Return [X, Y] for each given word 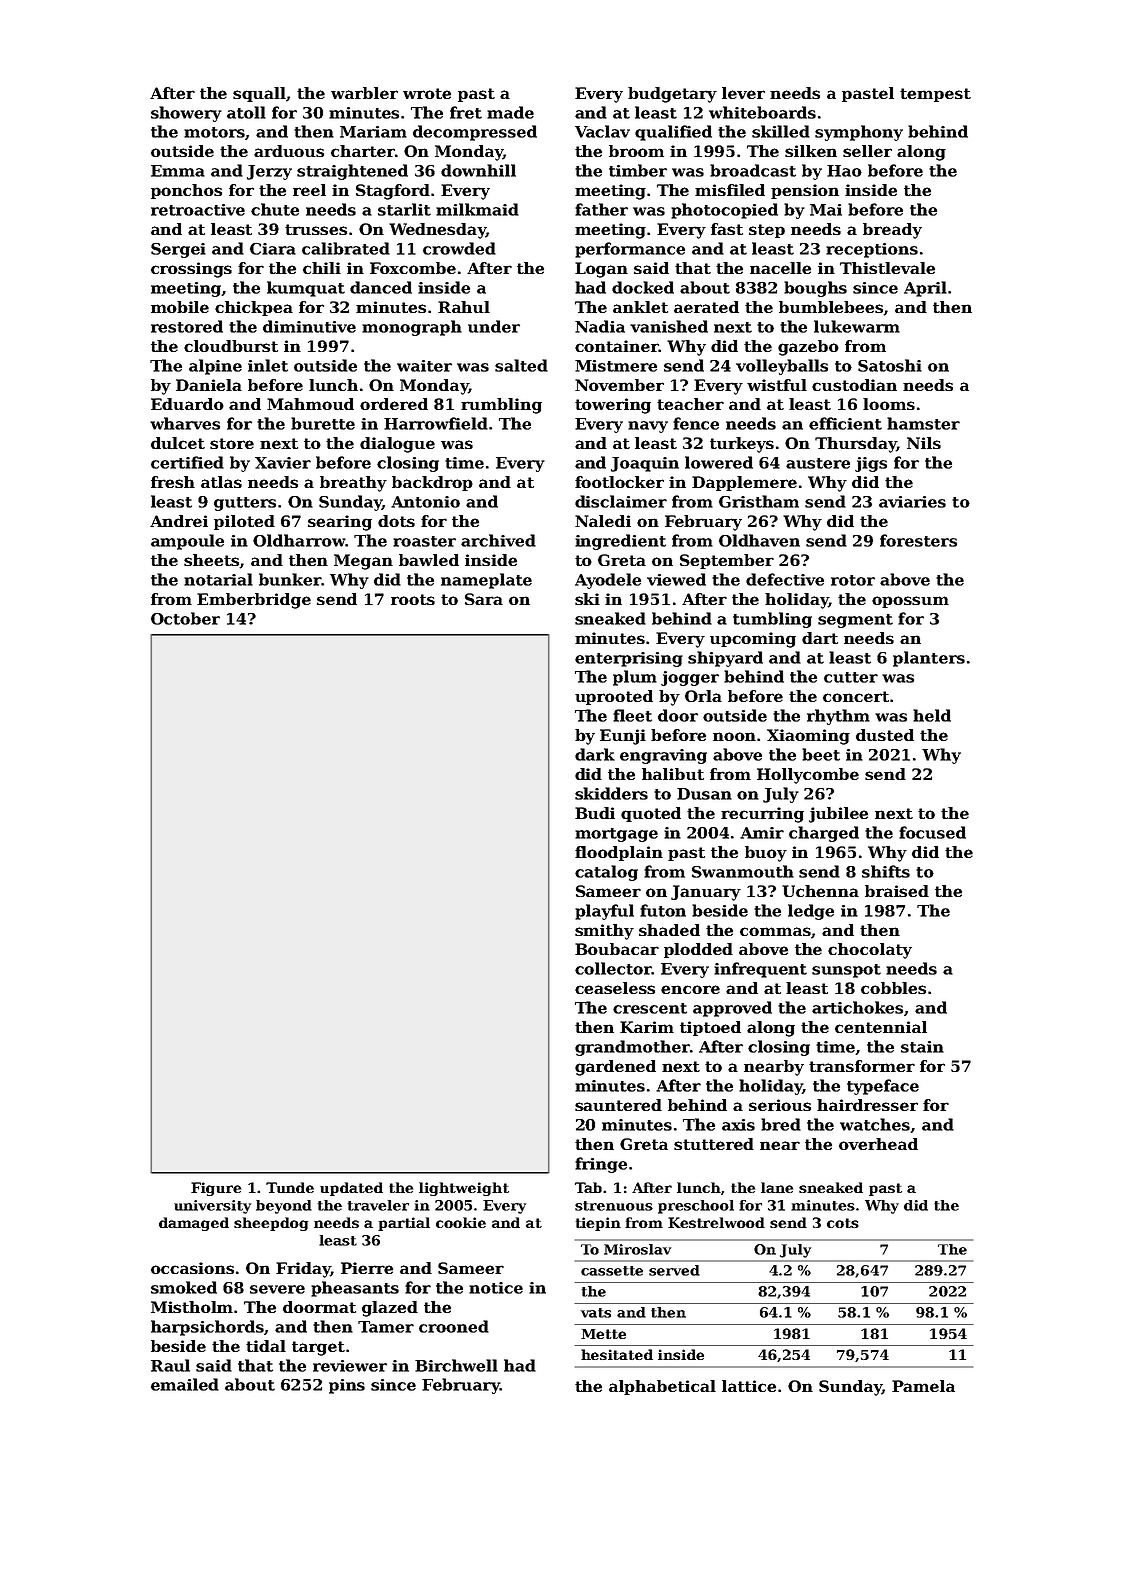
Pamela [923, 1386]
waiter [424, 366]
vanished [669, 326]
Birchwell [456, 1365]
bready [892, 231]
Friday [303, 1270]
